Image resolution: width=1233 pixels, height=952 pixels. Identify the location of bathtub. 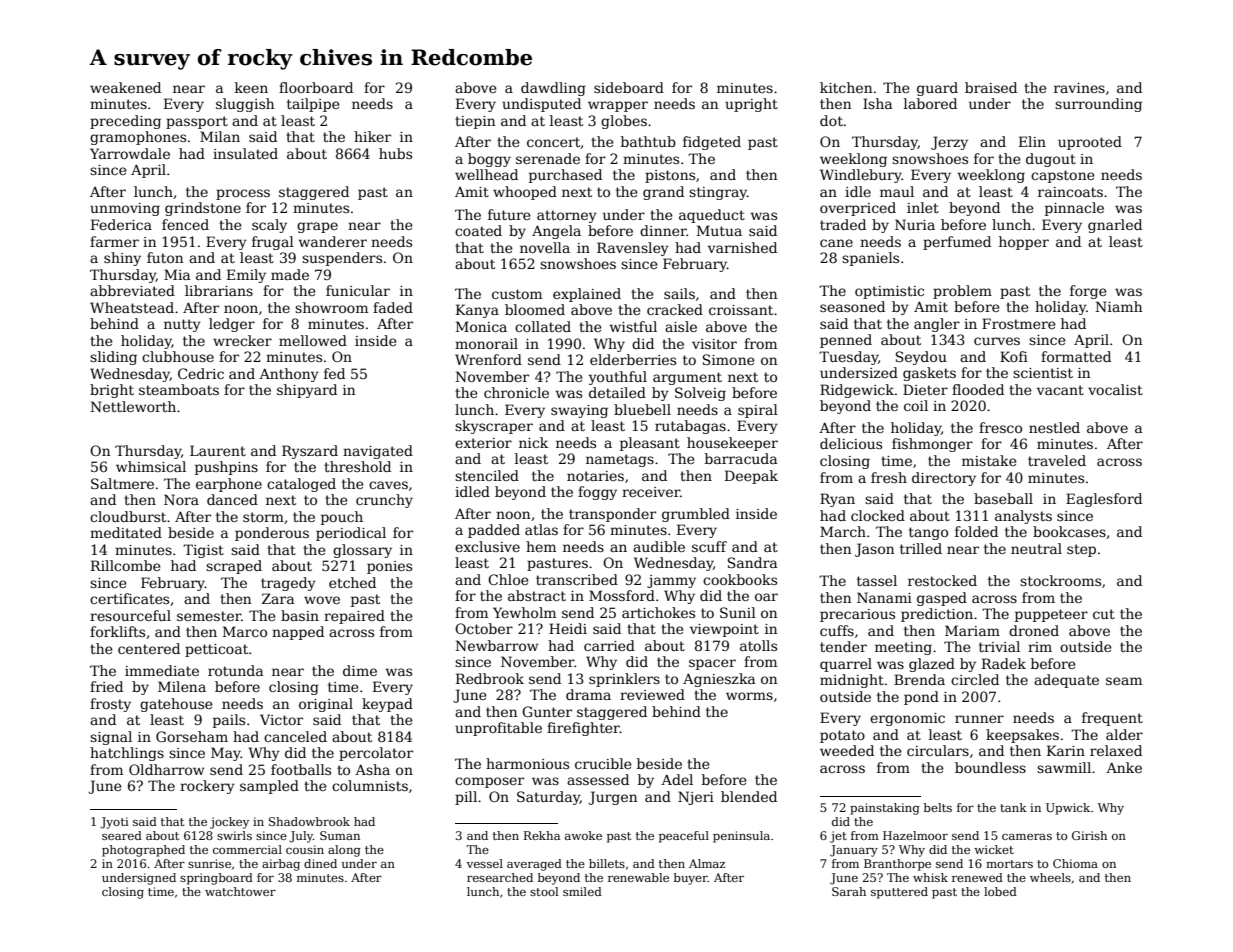
(648, 141).
